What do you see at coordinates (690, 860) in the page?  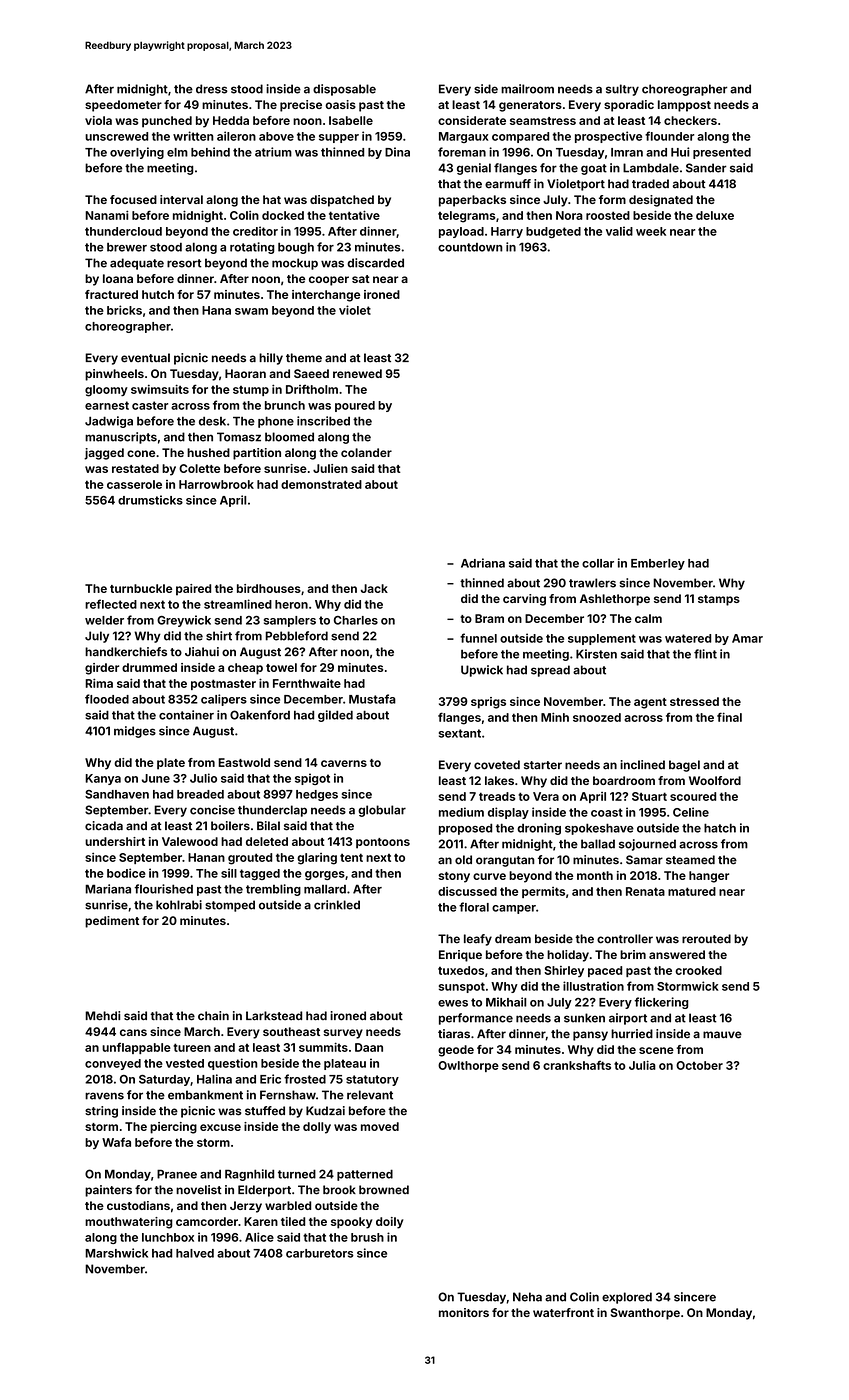 I see `steamed` at bounding box center [690, 860].
